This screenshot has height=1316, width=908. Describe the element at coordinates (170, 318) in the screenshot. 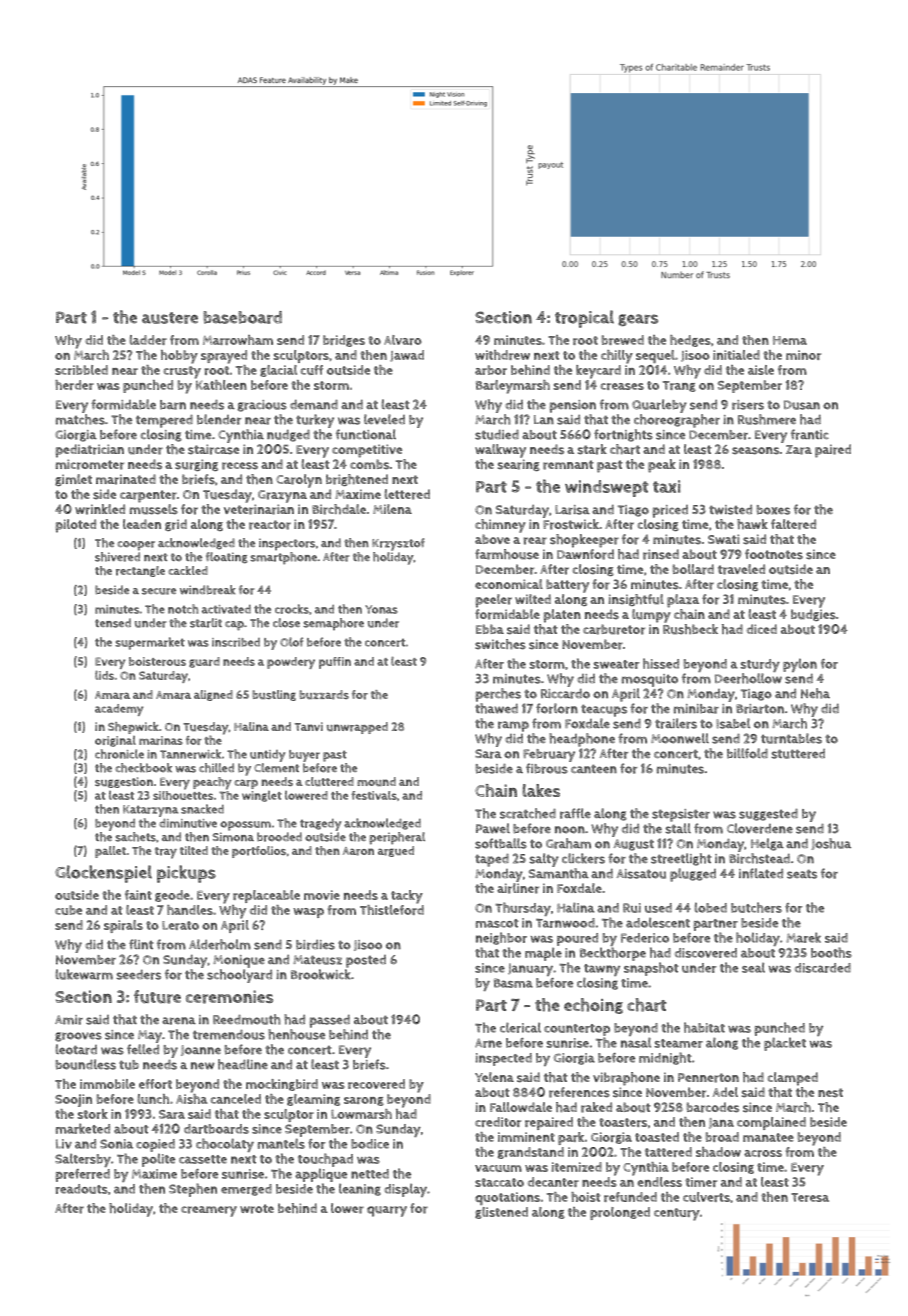

I see `austere` at that location.
